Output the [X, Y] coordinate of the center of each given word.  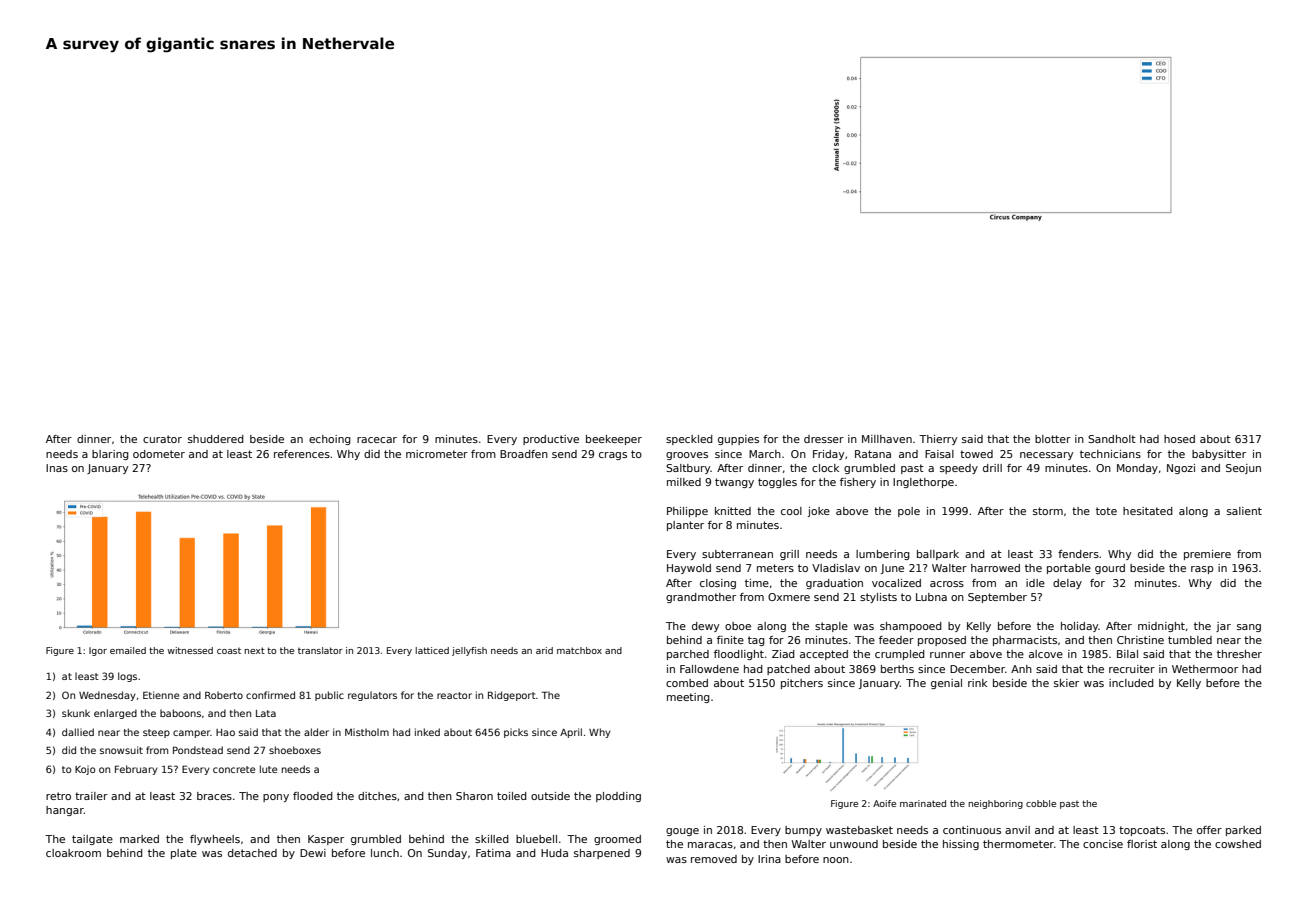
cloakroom [73, 853]
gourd [1110, 569]
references [302, 454]
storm [1048, 511]
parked [1243, 831]
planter [685, 526]
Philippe [687, 512]
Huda [554, 853]
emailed [128, 650]
